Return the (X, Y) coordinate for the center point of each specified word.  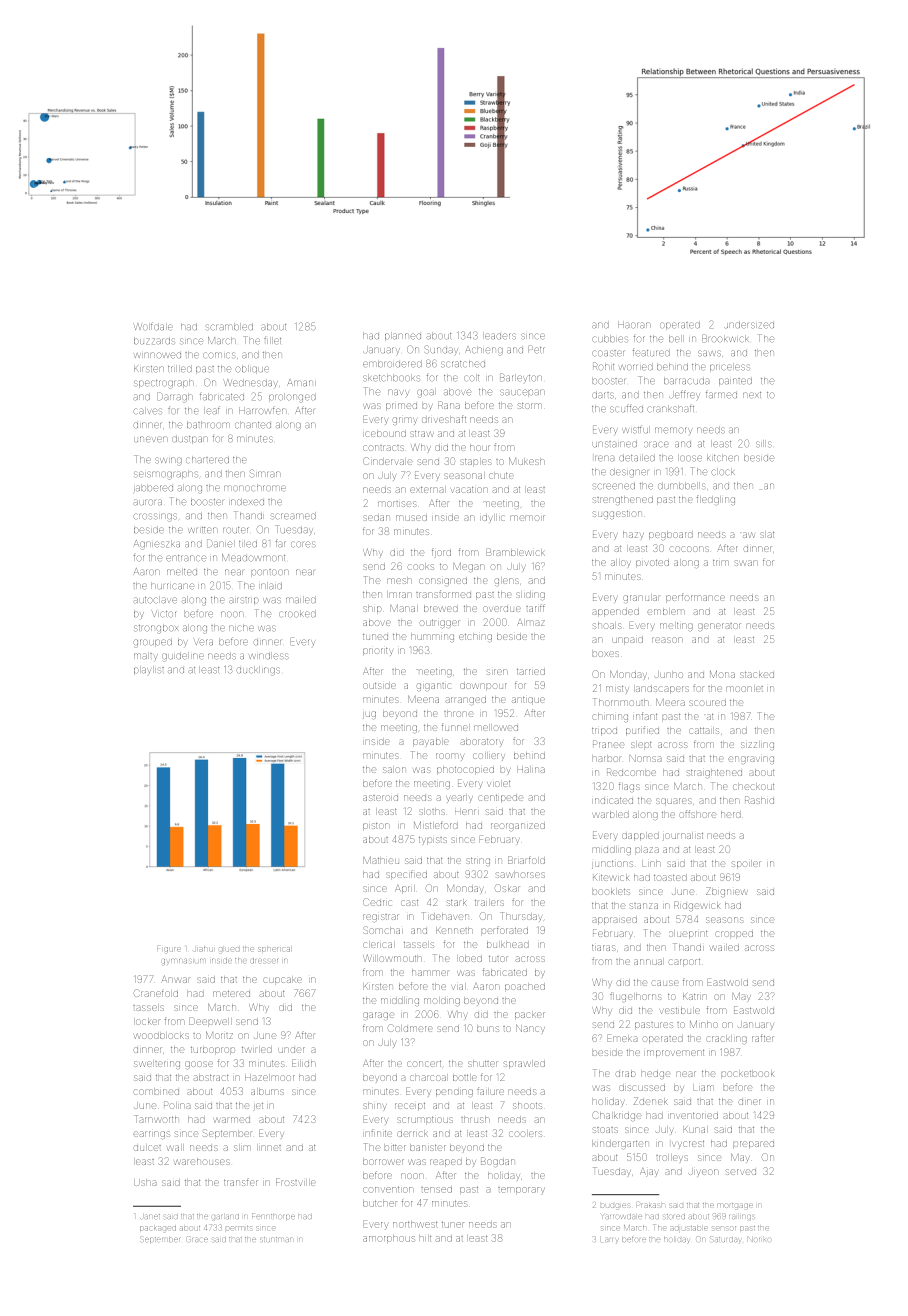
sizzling (757, 746)
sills (763, 444)
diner (750, 1102)
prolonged (292, 398)
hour (480, 448)
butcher (380, 1204)
